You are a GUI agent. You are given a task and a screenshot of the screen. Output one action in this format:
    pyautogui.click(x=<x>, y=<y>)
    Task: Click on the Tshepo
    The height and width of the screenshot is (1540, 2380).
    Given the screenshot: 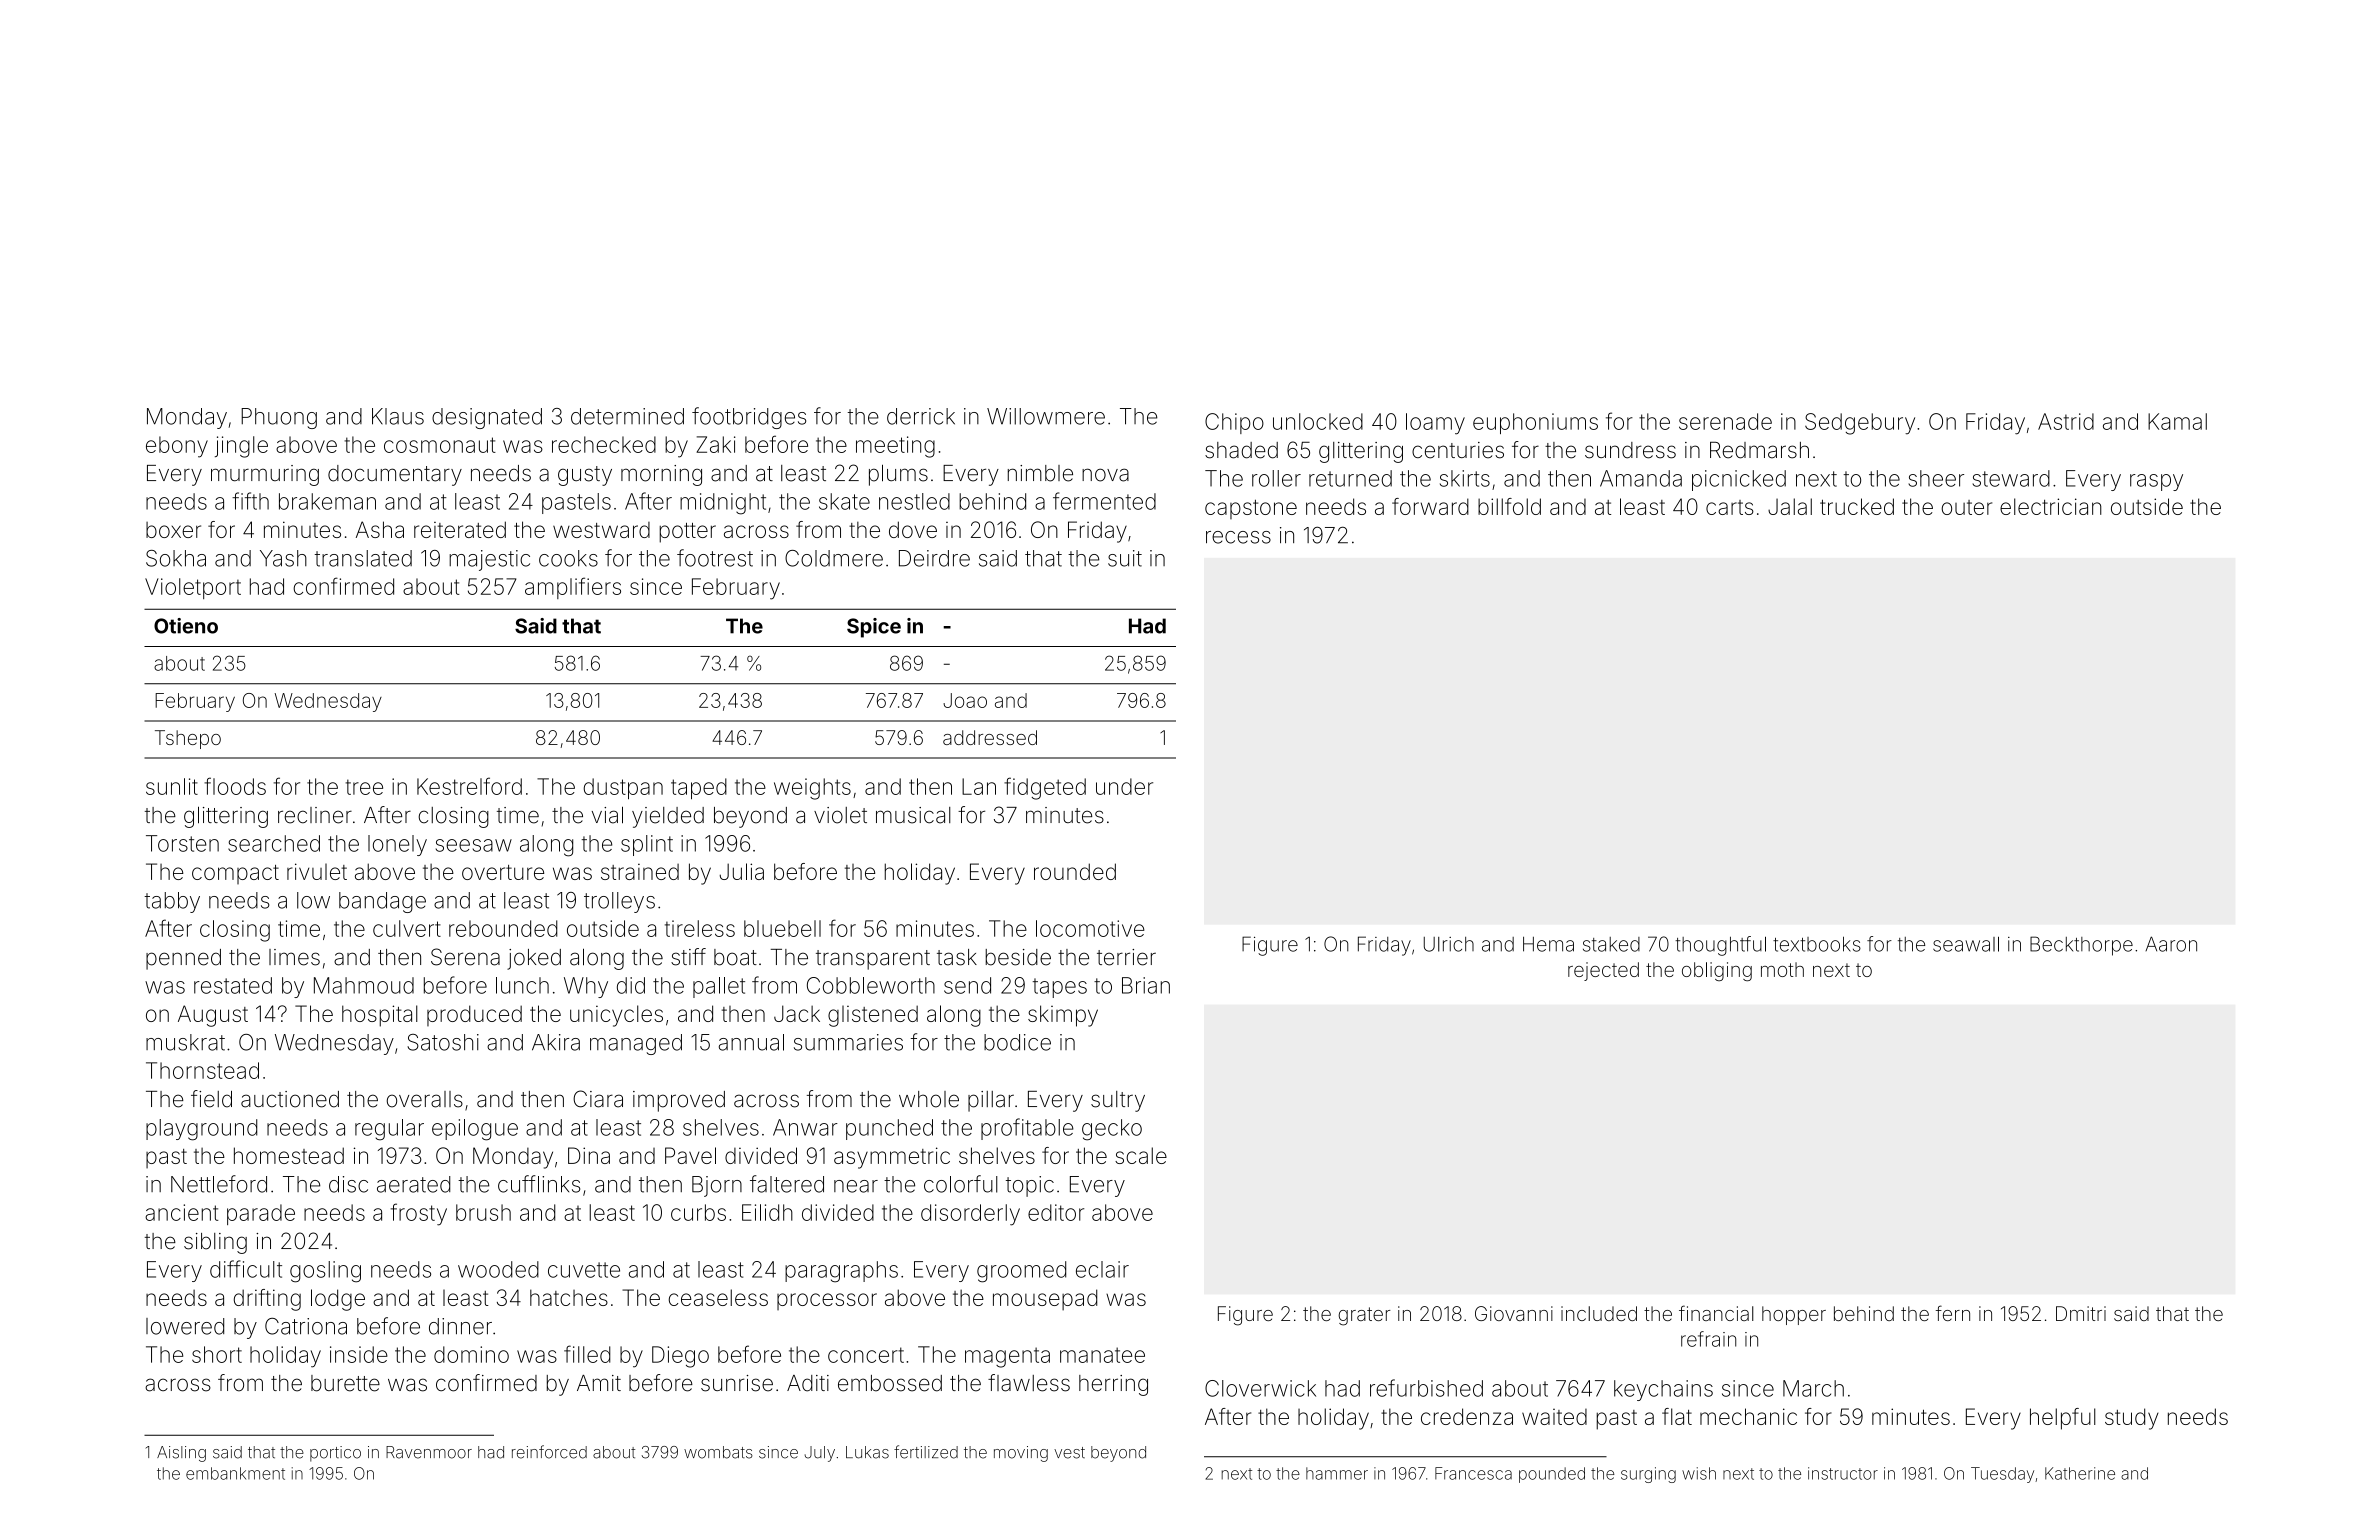 What is the action you would take?
    pyautogui.click(x=188, y=739)
